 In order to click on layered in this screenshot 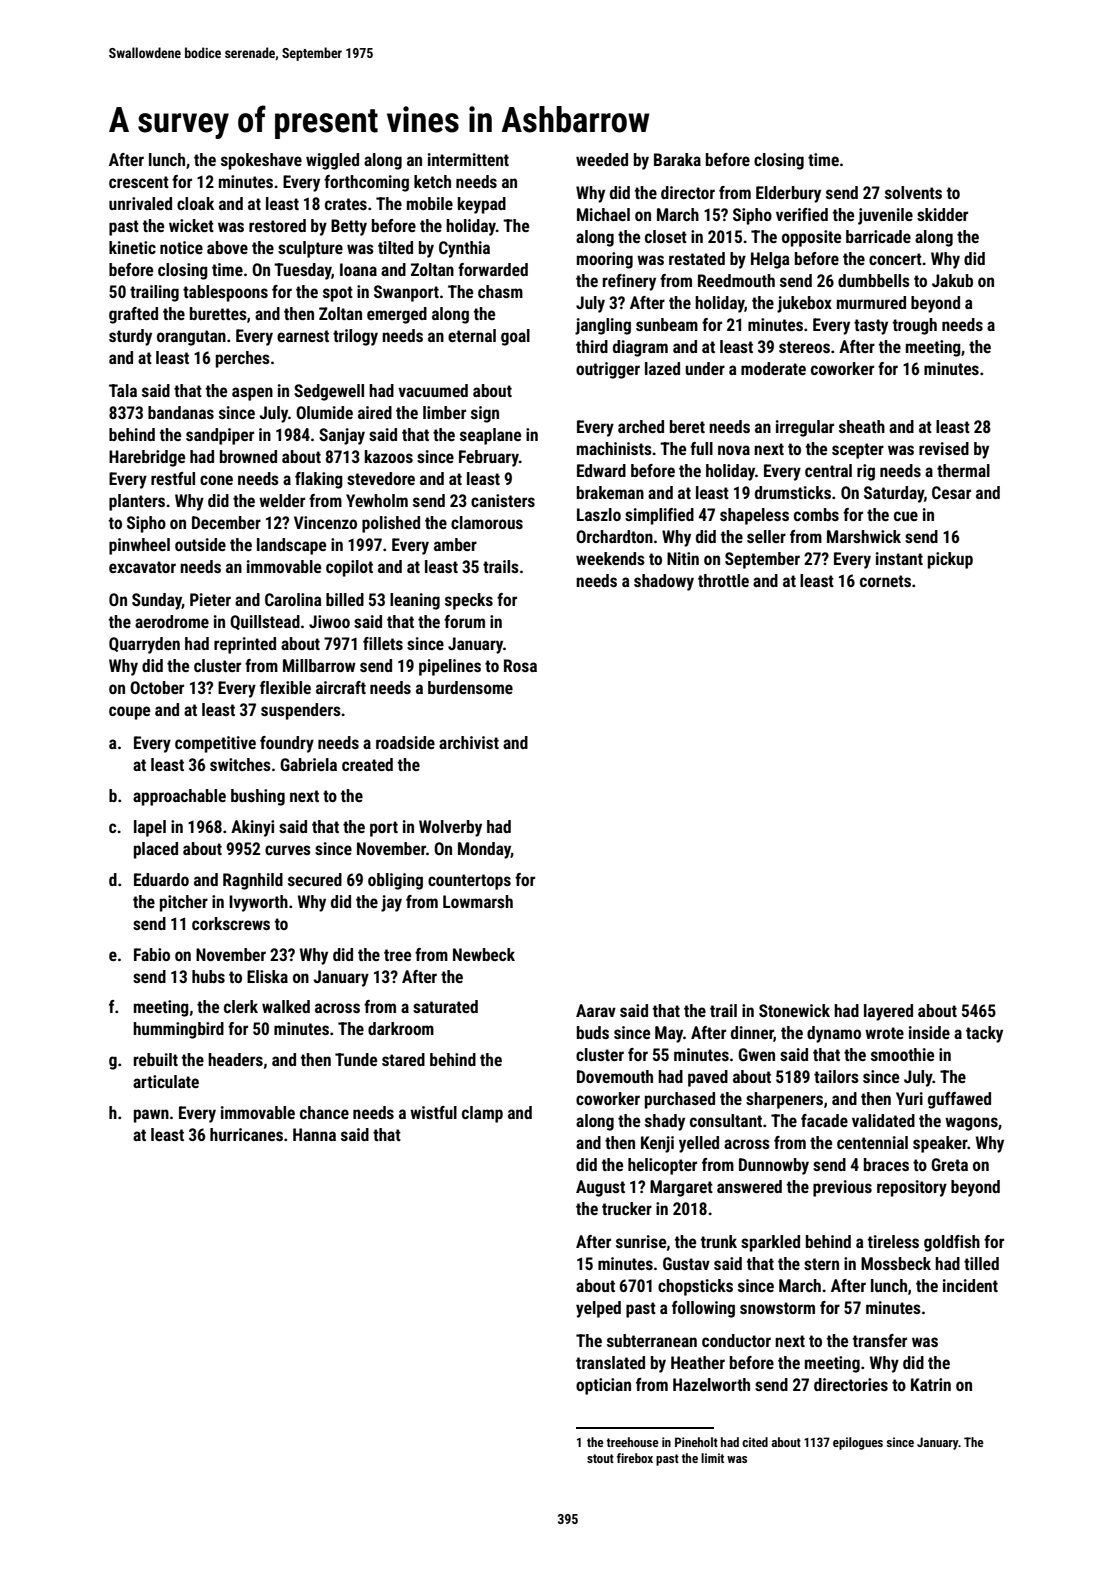, I will do `click(888, 1012)`.
